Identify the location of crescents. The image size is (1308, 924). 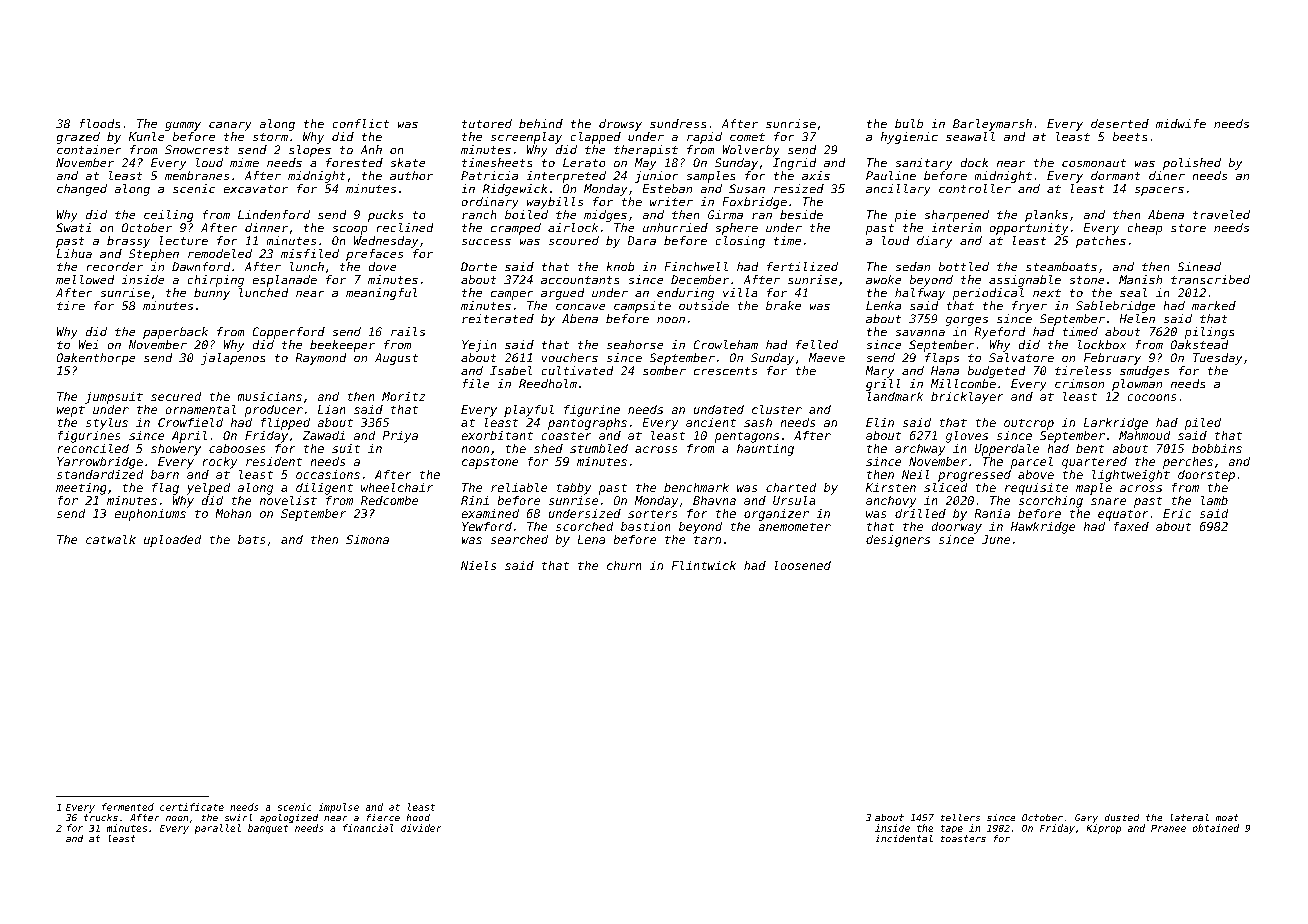
(725, 371).
